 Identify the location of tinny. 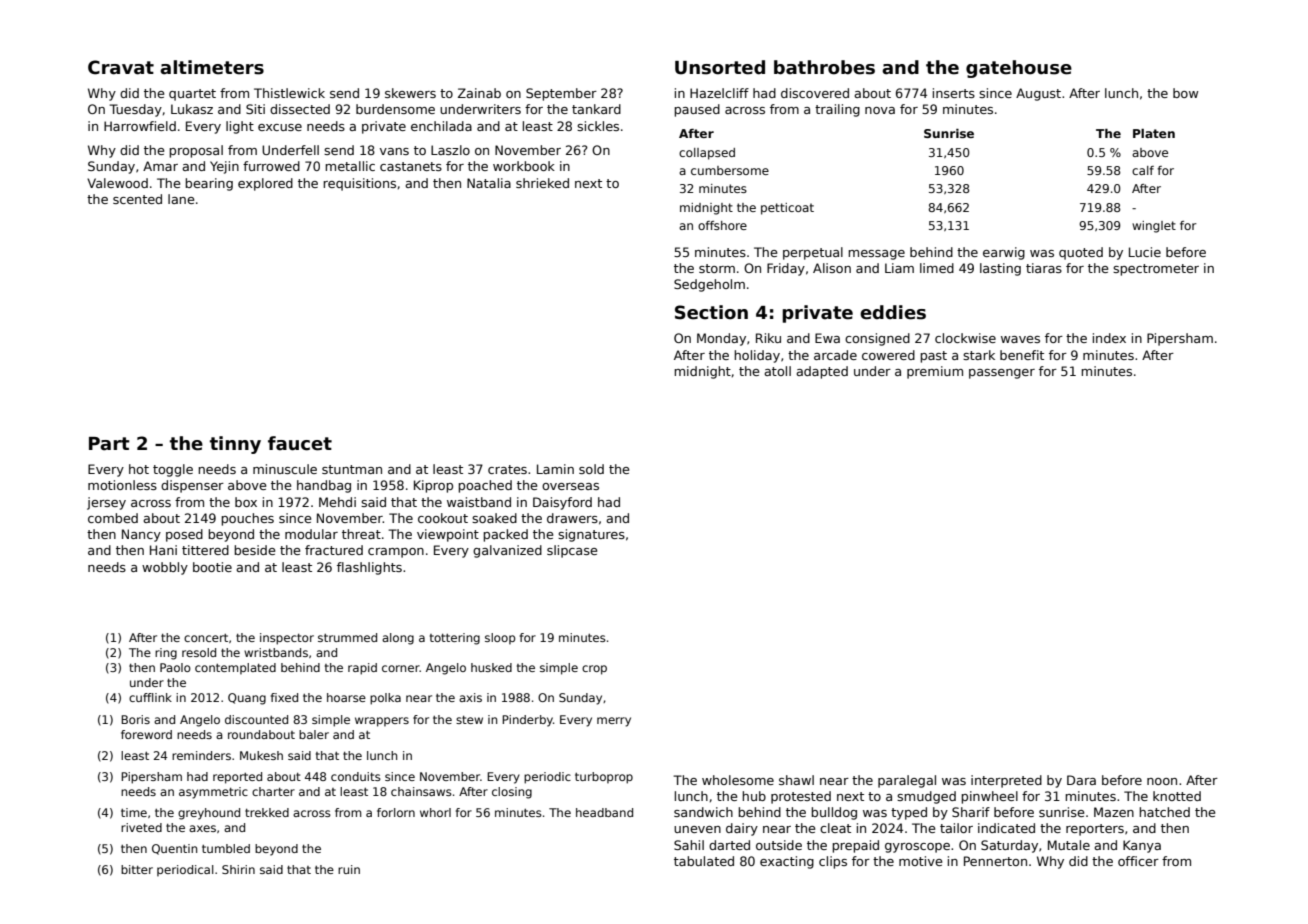
(235, 445).
